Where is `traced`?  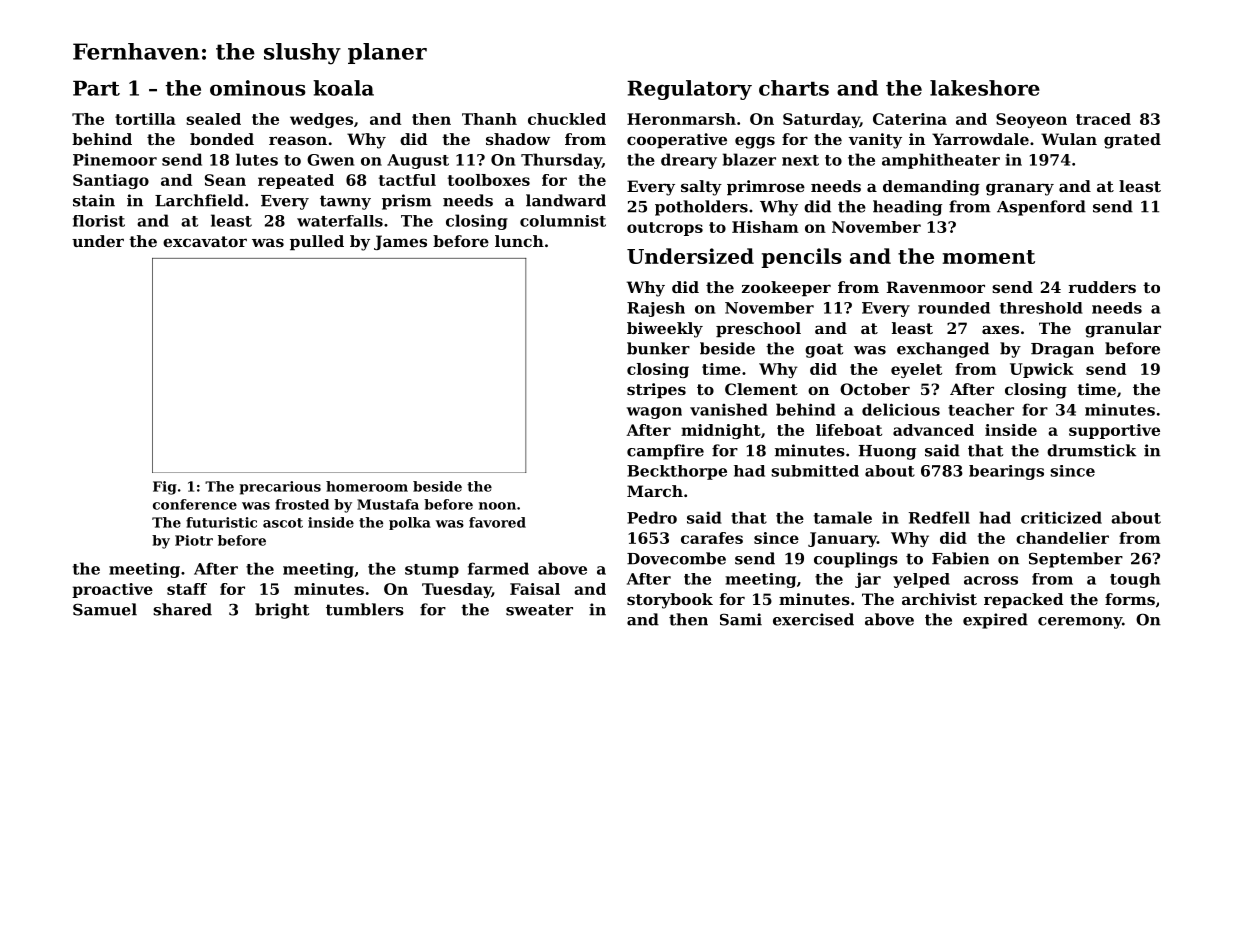
traced is located at coordinates (1103, 119).
